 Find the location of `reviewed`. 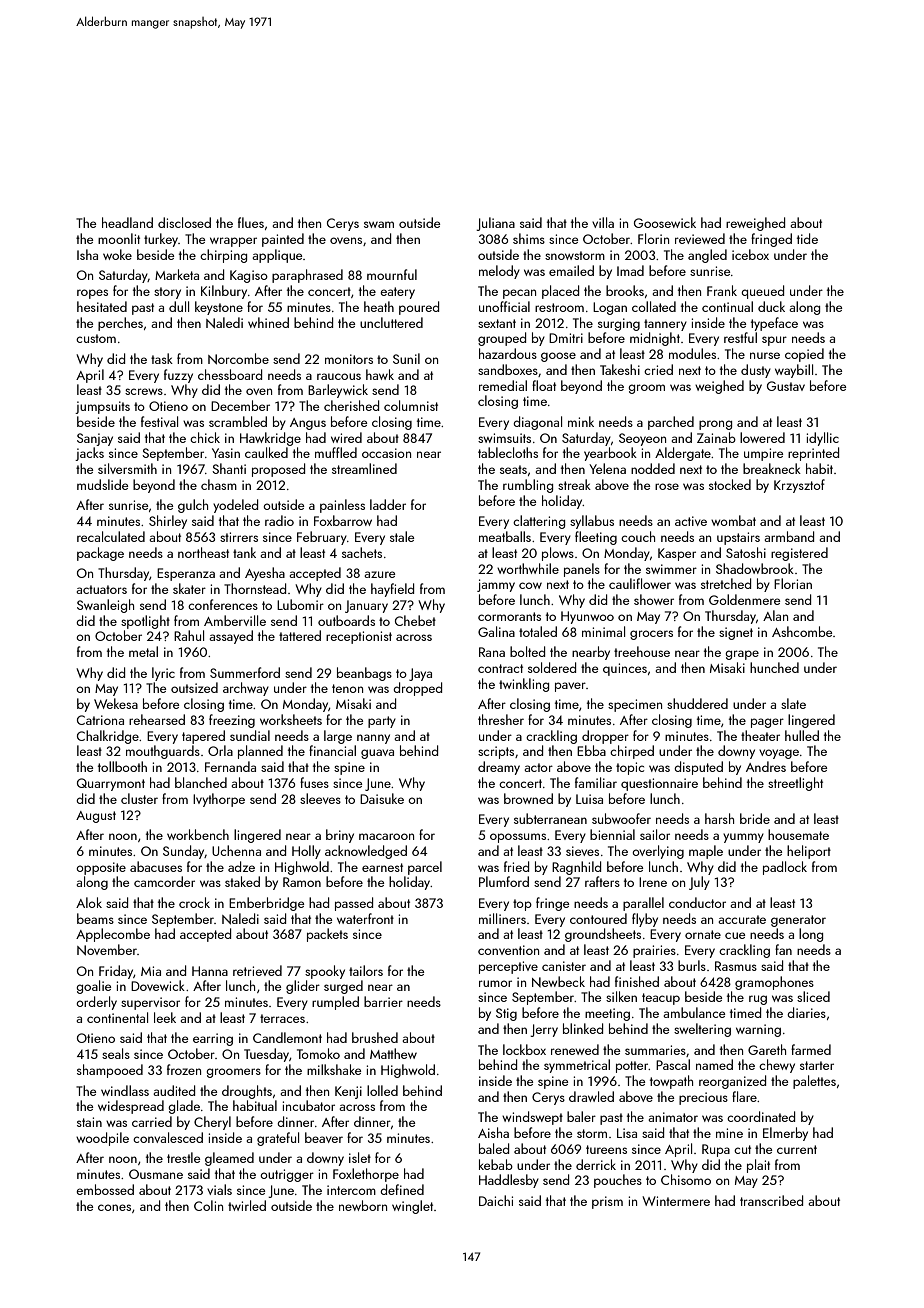

reviewed is located at coordinates (700, 238).
